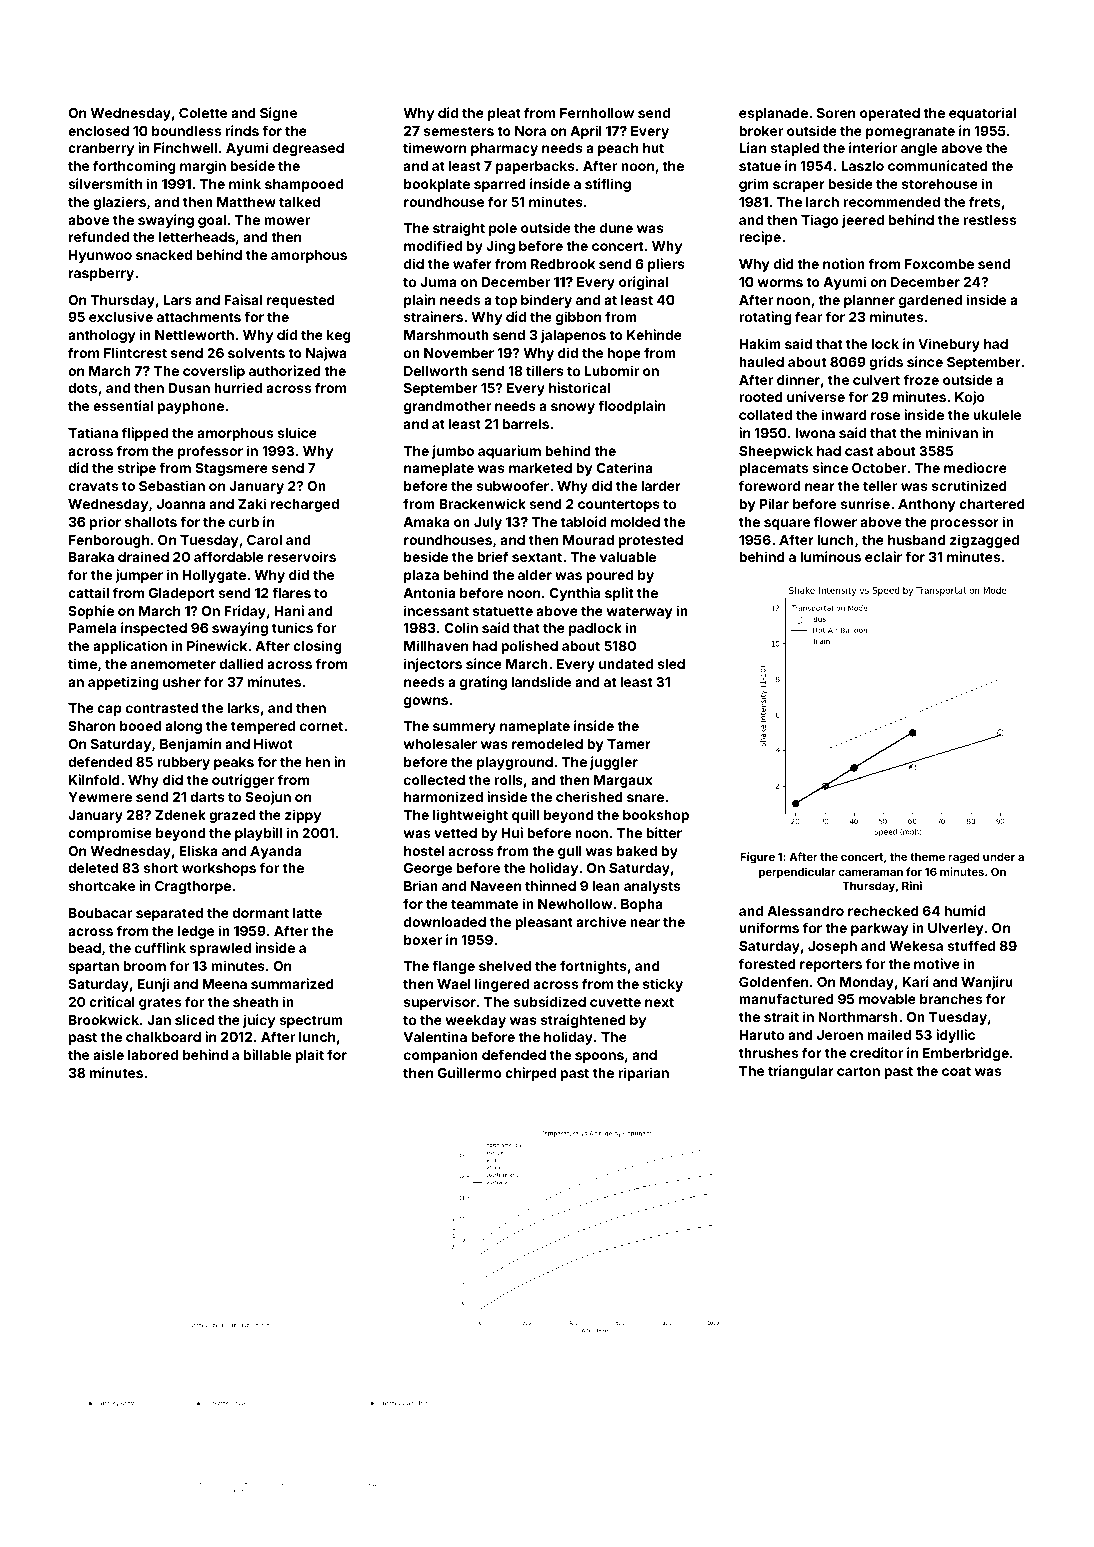 This page has width=1094, height=1547. Describe the element at coordinates (196, 932) in the page. I see `ledge` at that location.
